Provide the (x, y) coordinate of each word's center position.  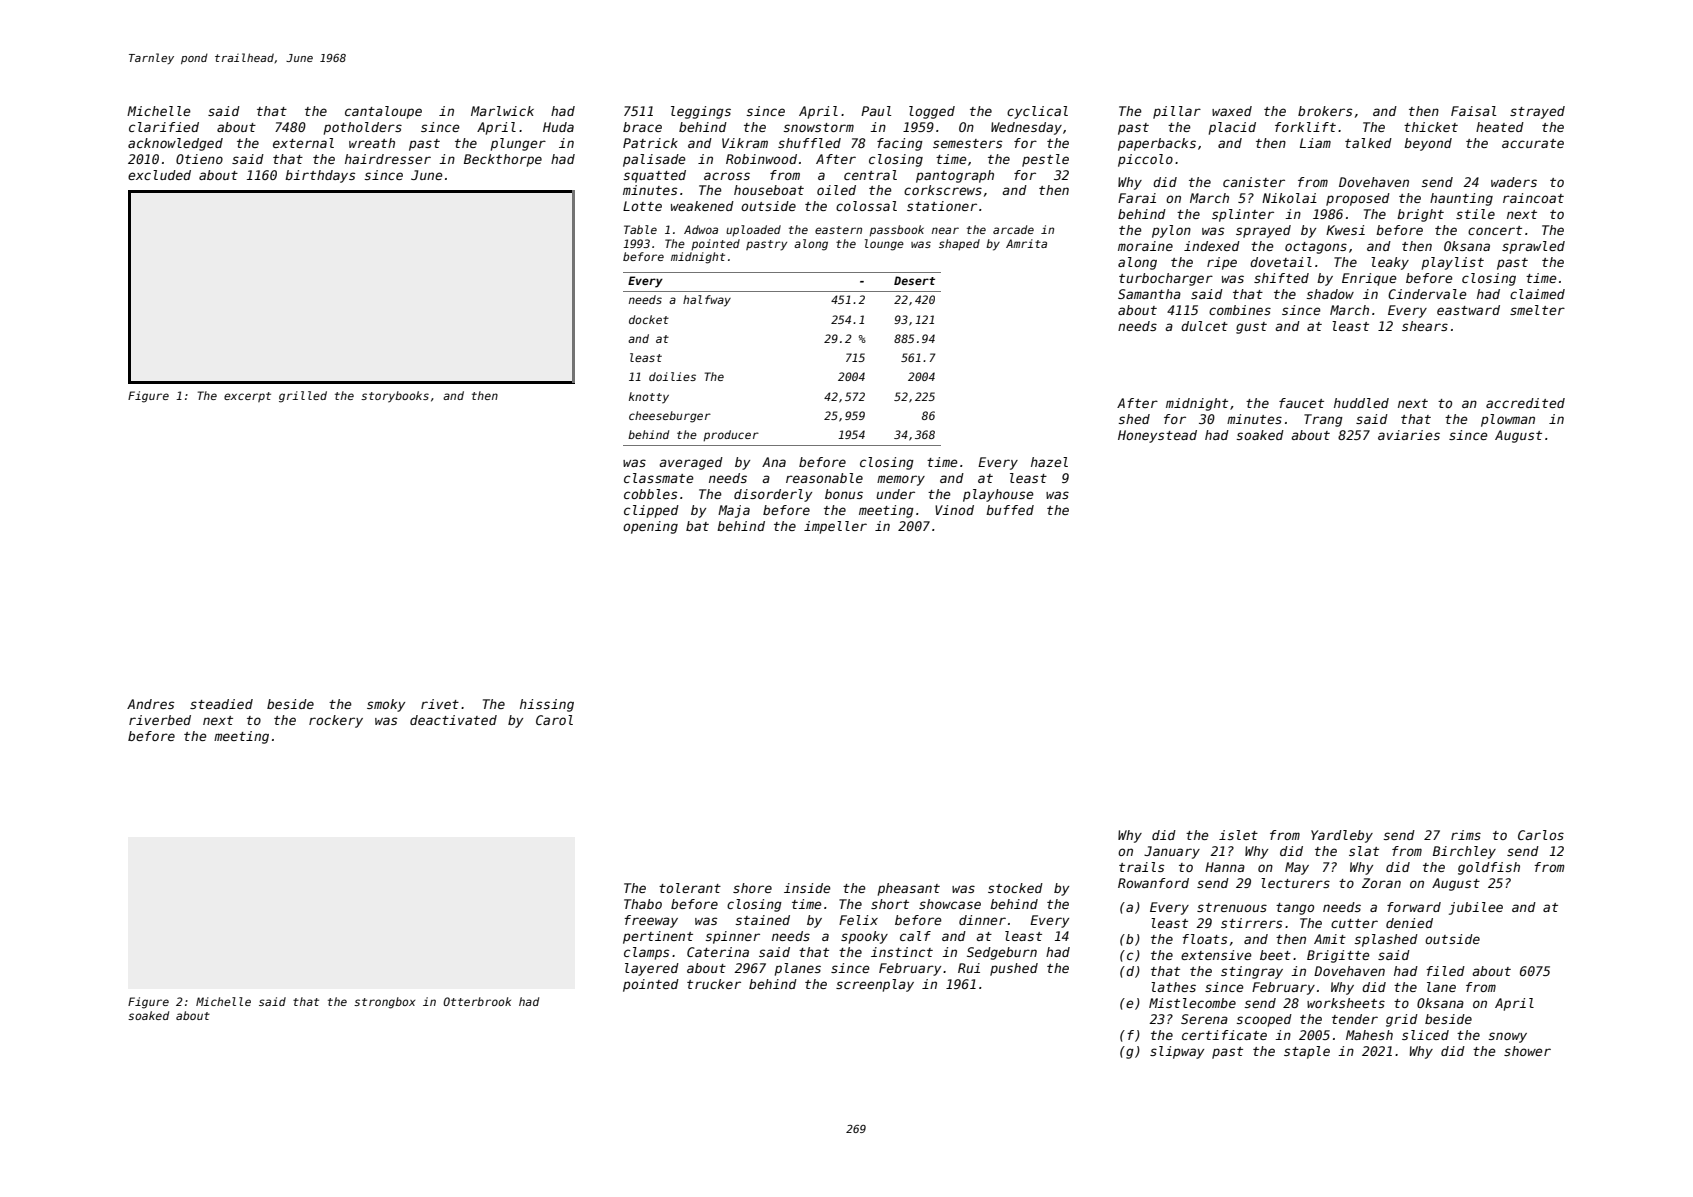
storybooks (395, 397)
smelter (1537, 310)
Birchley (1464, 852)
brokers (1325, 111)
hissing (547, 705)
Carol (554, 720)
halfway (707, 301)
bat (697, 526)
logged (932, 112)
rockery (336, 721)
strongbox (384, 1003)
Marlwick (502, 111)
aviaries (1409, 435)
